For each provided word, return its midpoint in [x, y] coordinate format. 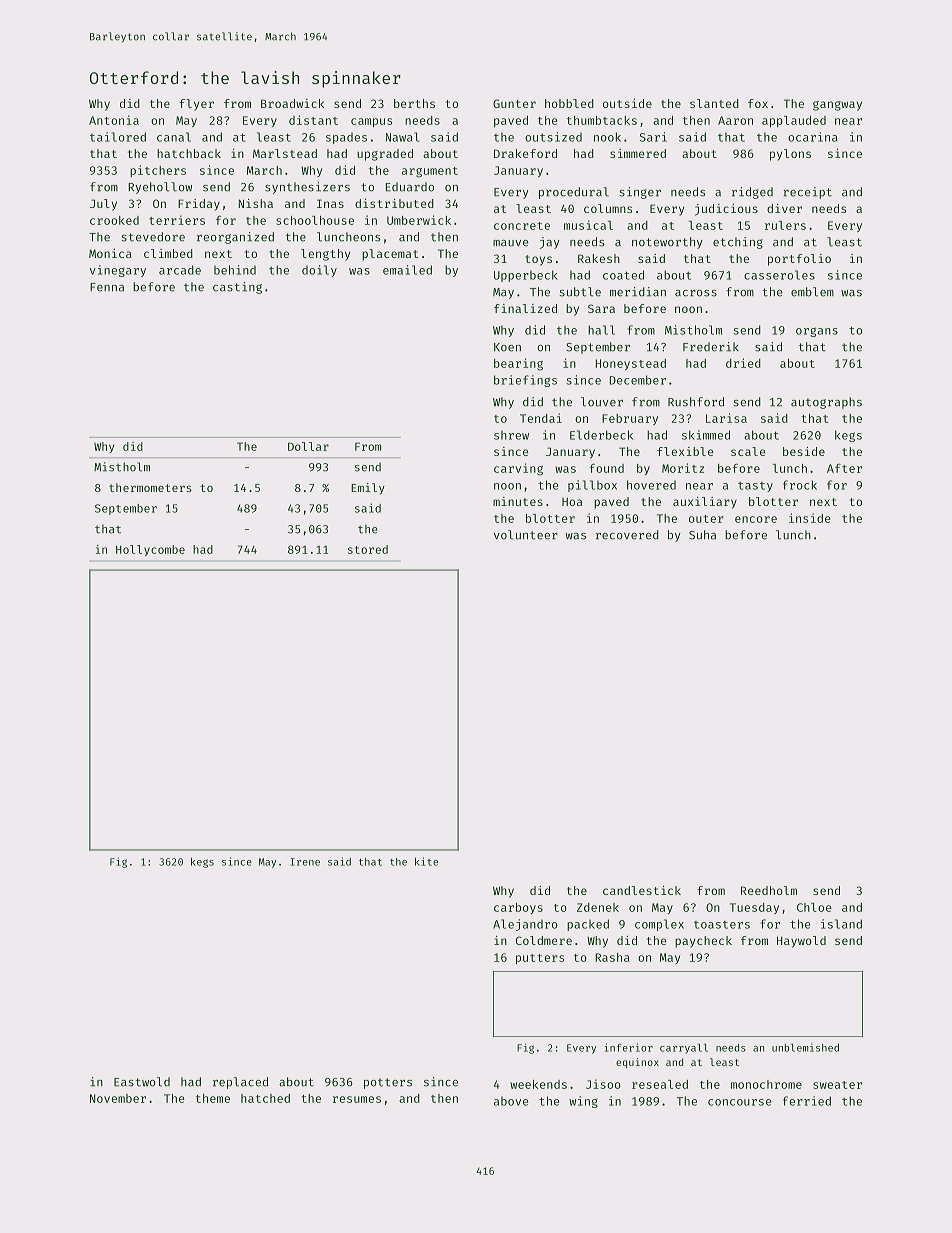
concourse [739, 1102]
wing [583, 1102]
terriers [177, 220]
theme [213, 1098]
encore [756, 519]
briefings [525, 381]
